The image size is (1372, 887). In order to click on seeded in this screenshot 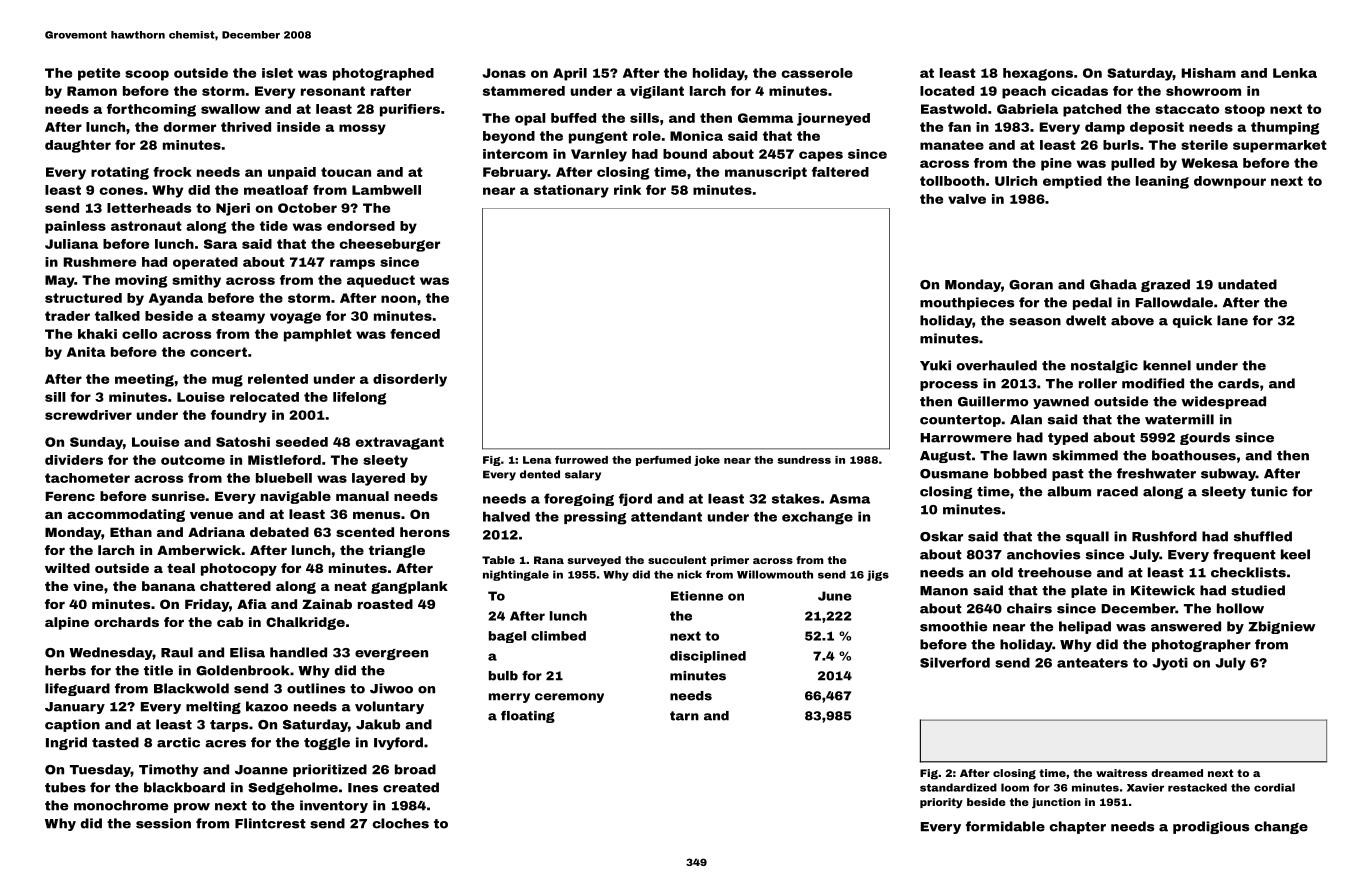, I will do `click(302, 442)`.
